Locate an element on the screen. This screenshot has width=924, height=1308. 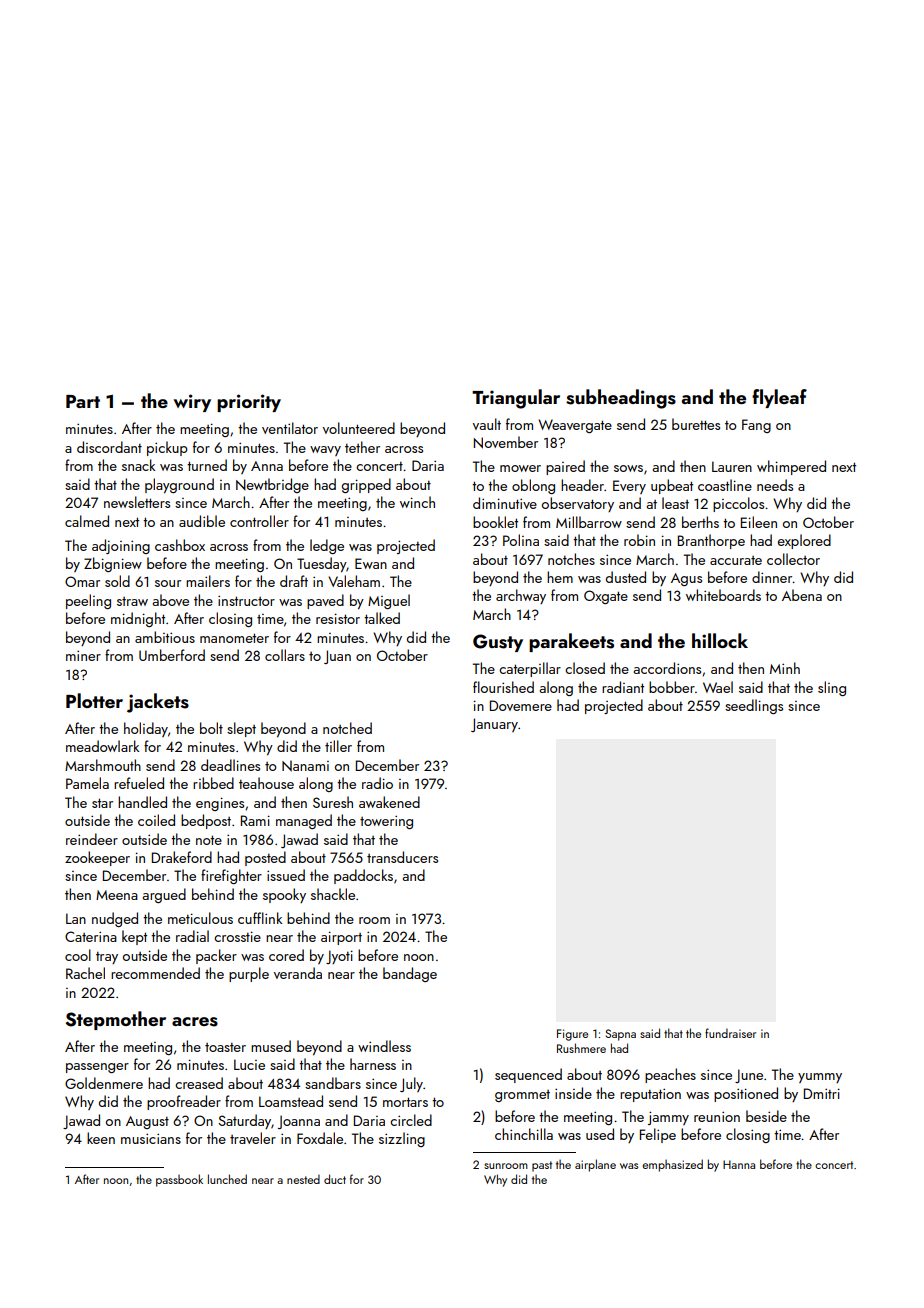
bobber is located at coordinates (672, 687).
